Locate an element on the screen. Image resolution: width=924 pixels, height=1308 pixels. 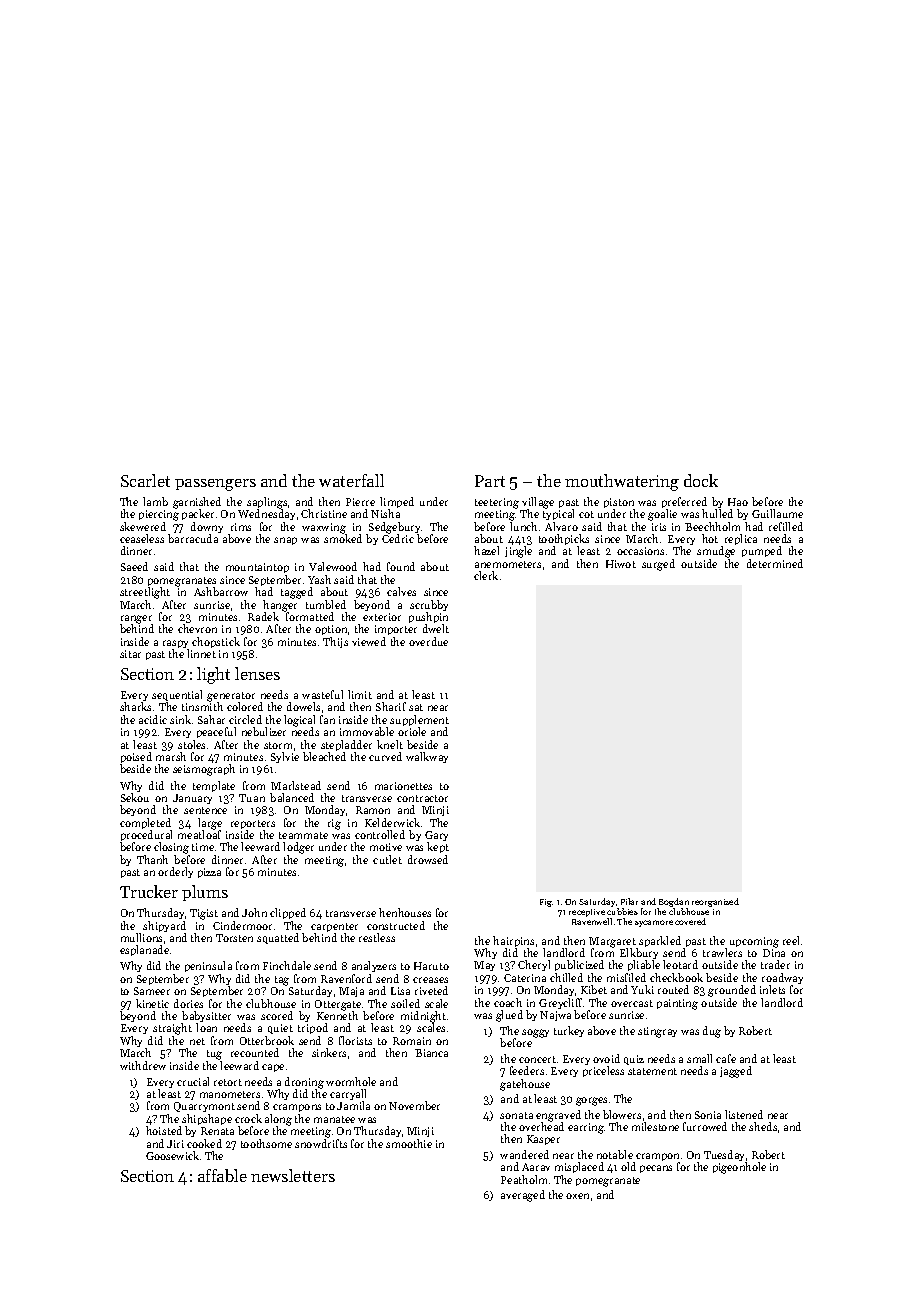
dories is located at coordinates (188, 1003).
